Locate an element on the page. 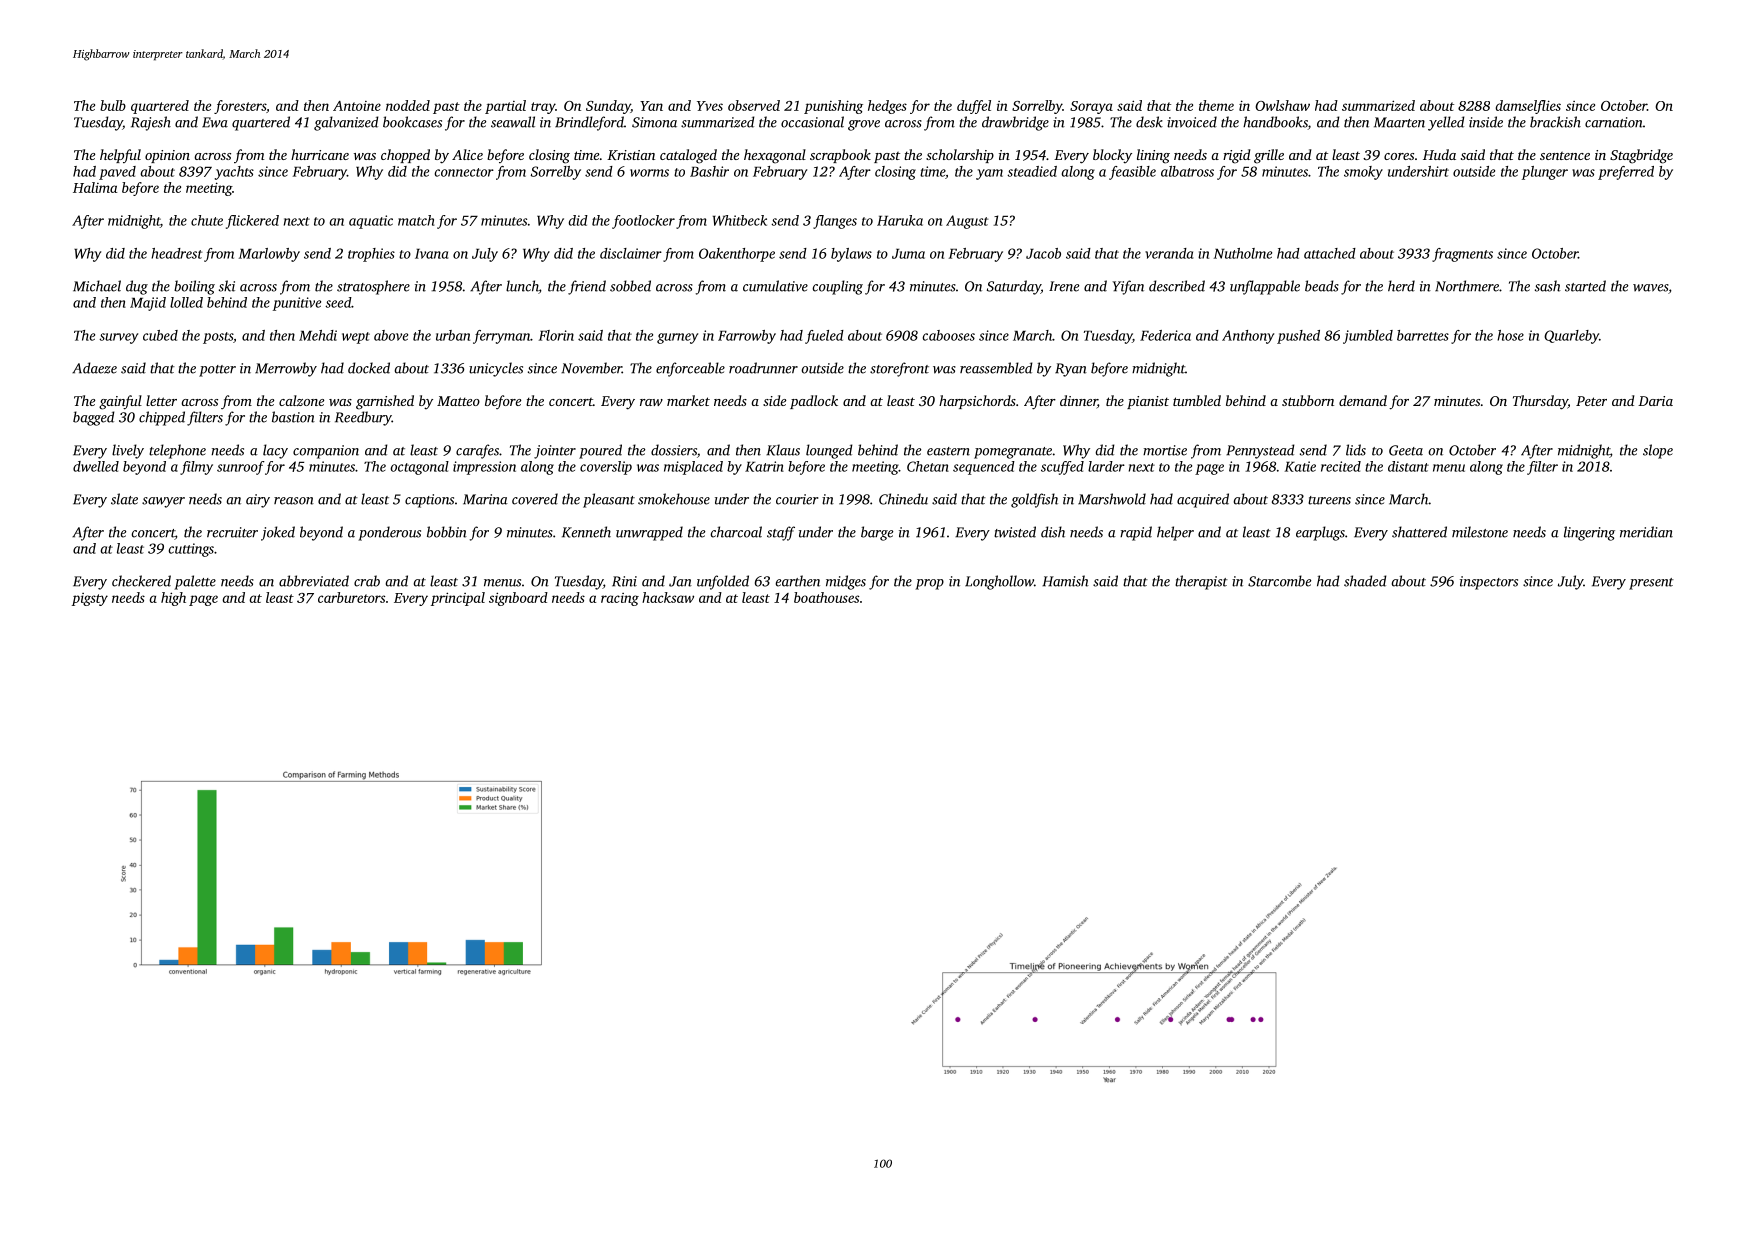 This document has height=1234, width=1746. footlocker is located at coordinates (643, 222).
